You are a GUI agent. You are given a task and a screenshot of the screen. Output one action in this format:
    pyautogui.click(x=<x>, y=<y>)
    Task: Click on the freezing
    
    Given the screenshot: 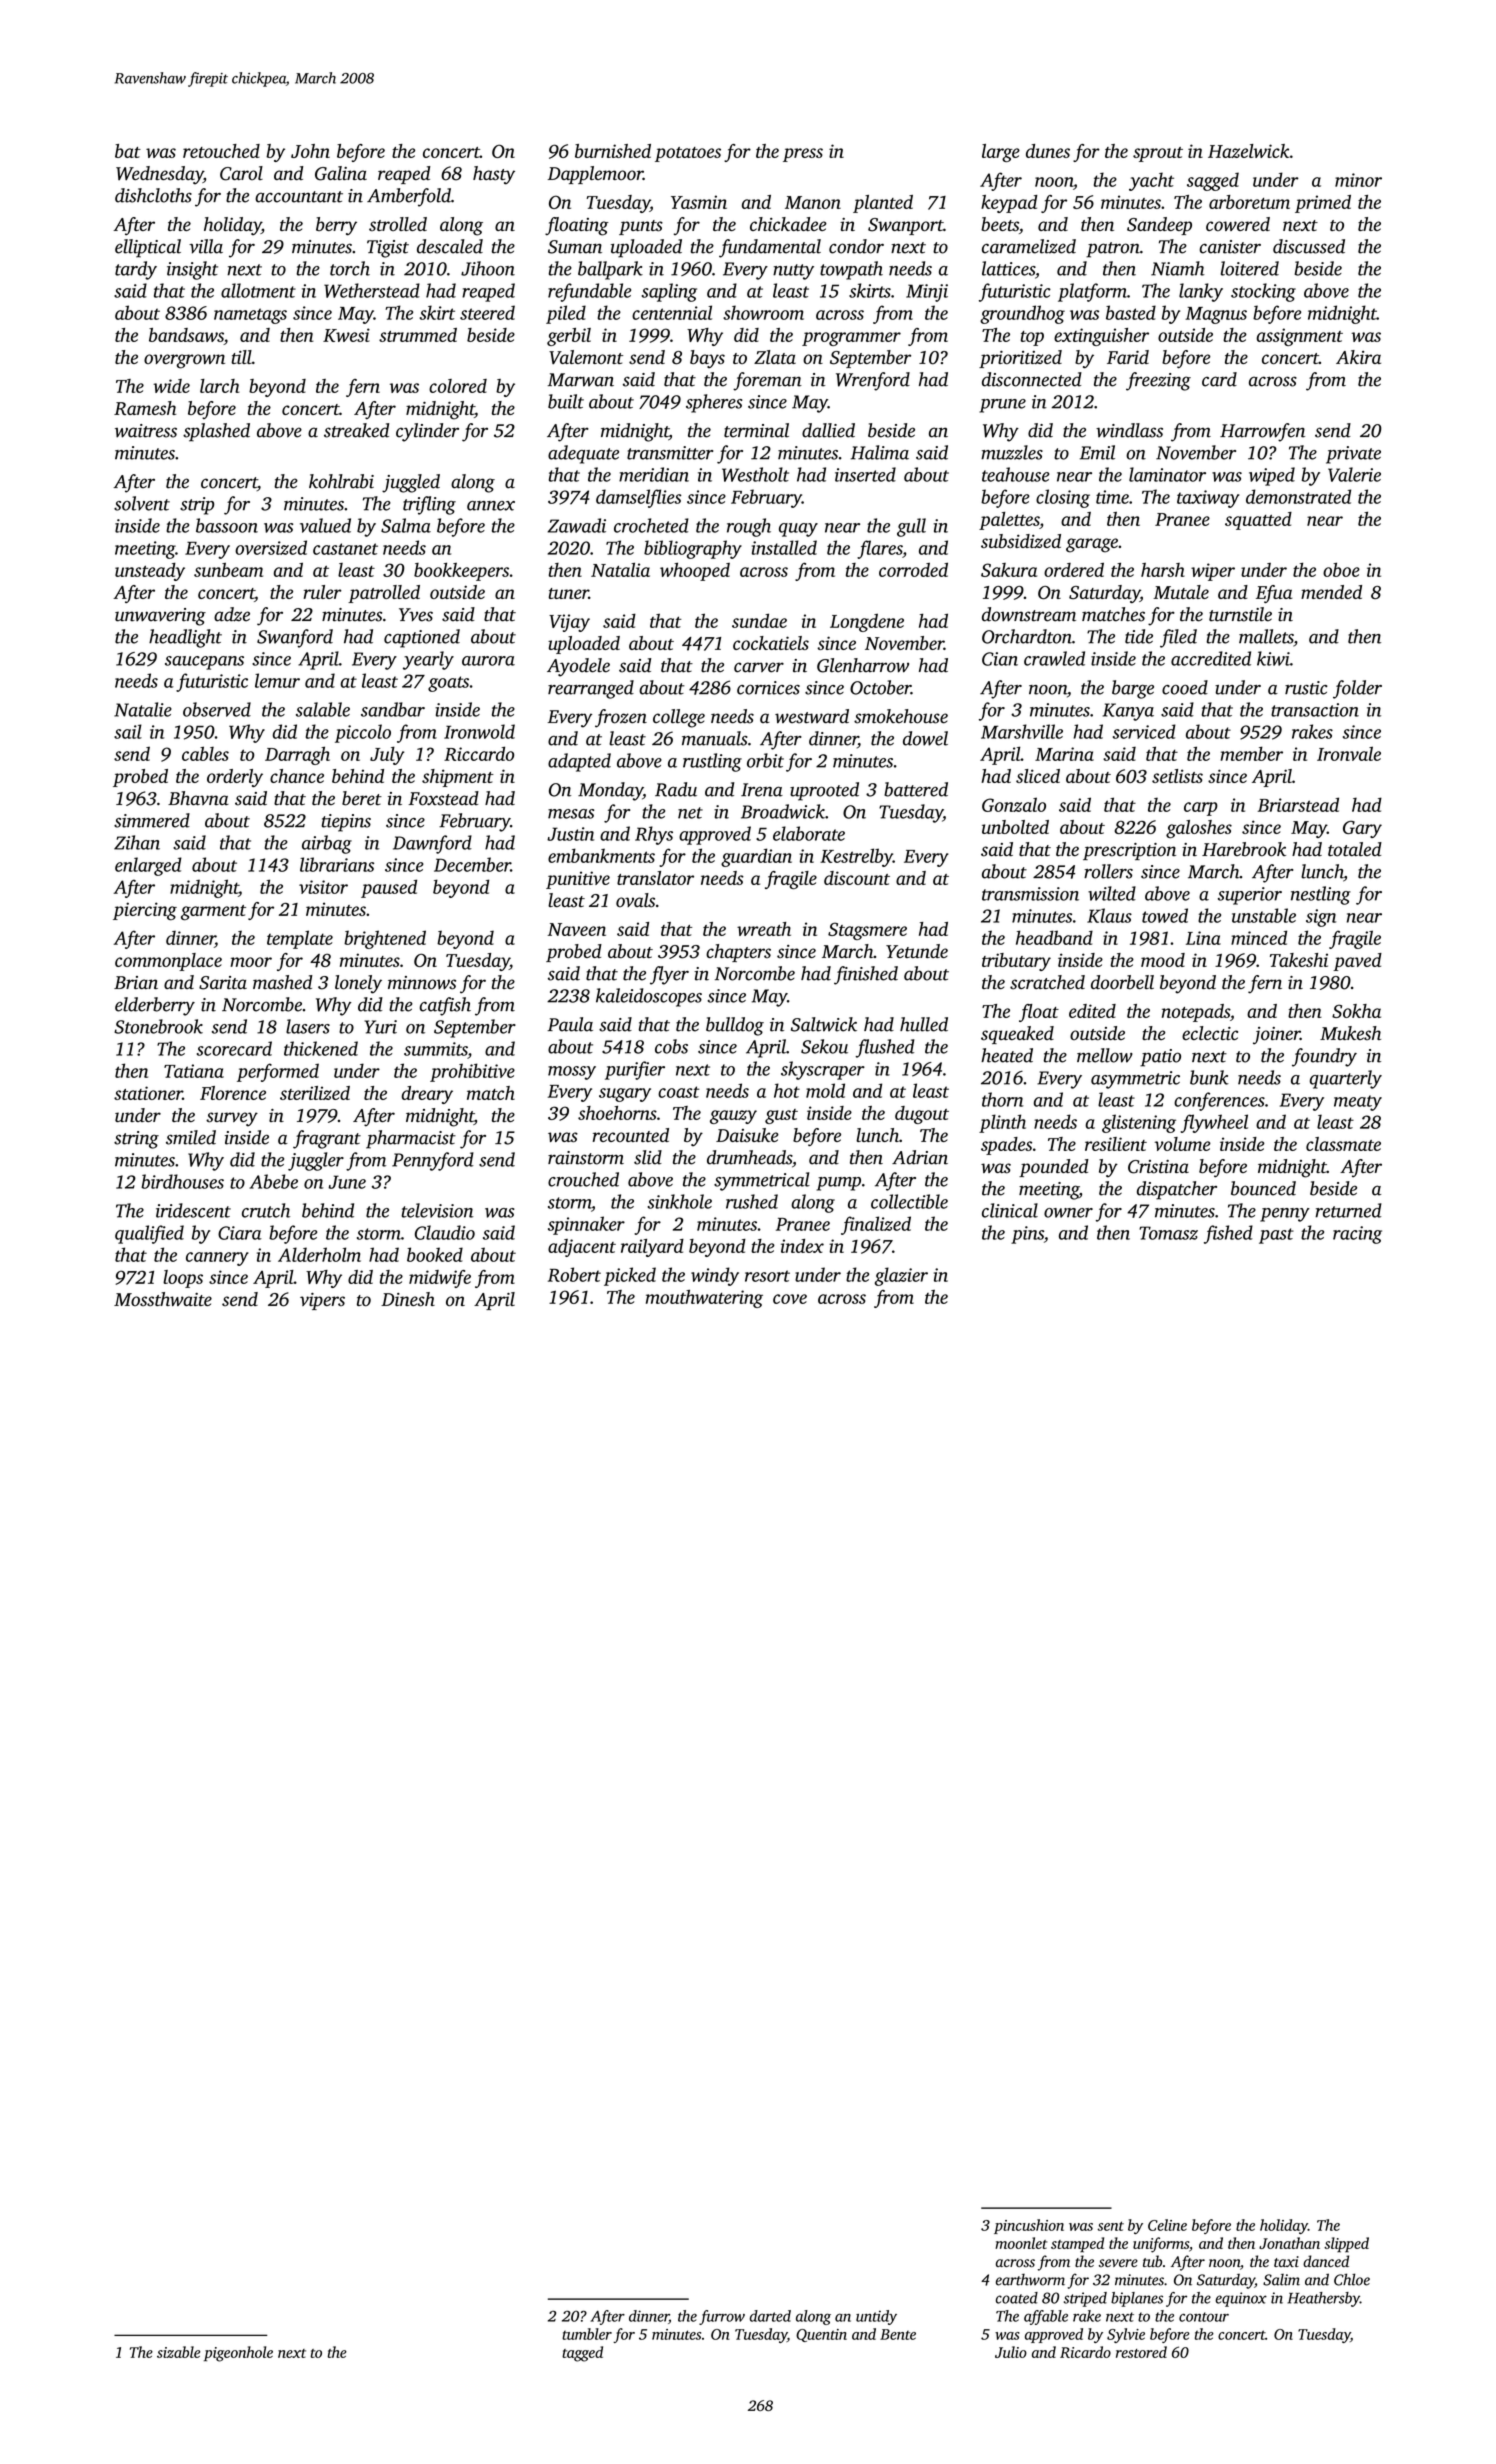 What is the action you would take?
    pyautogui.click(x=1158, y=381)
